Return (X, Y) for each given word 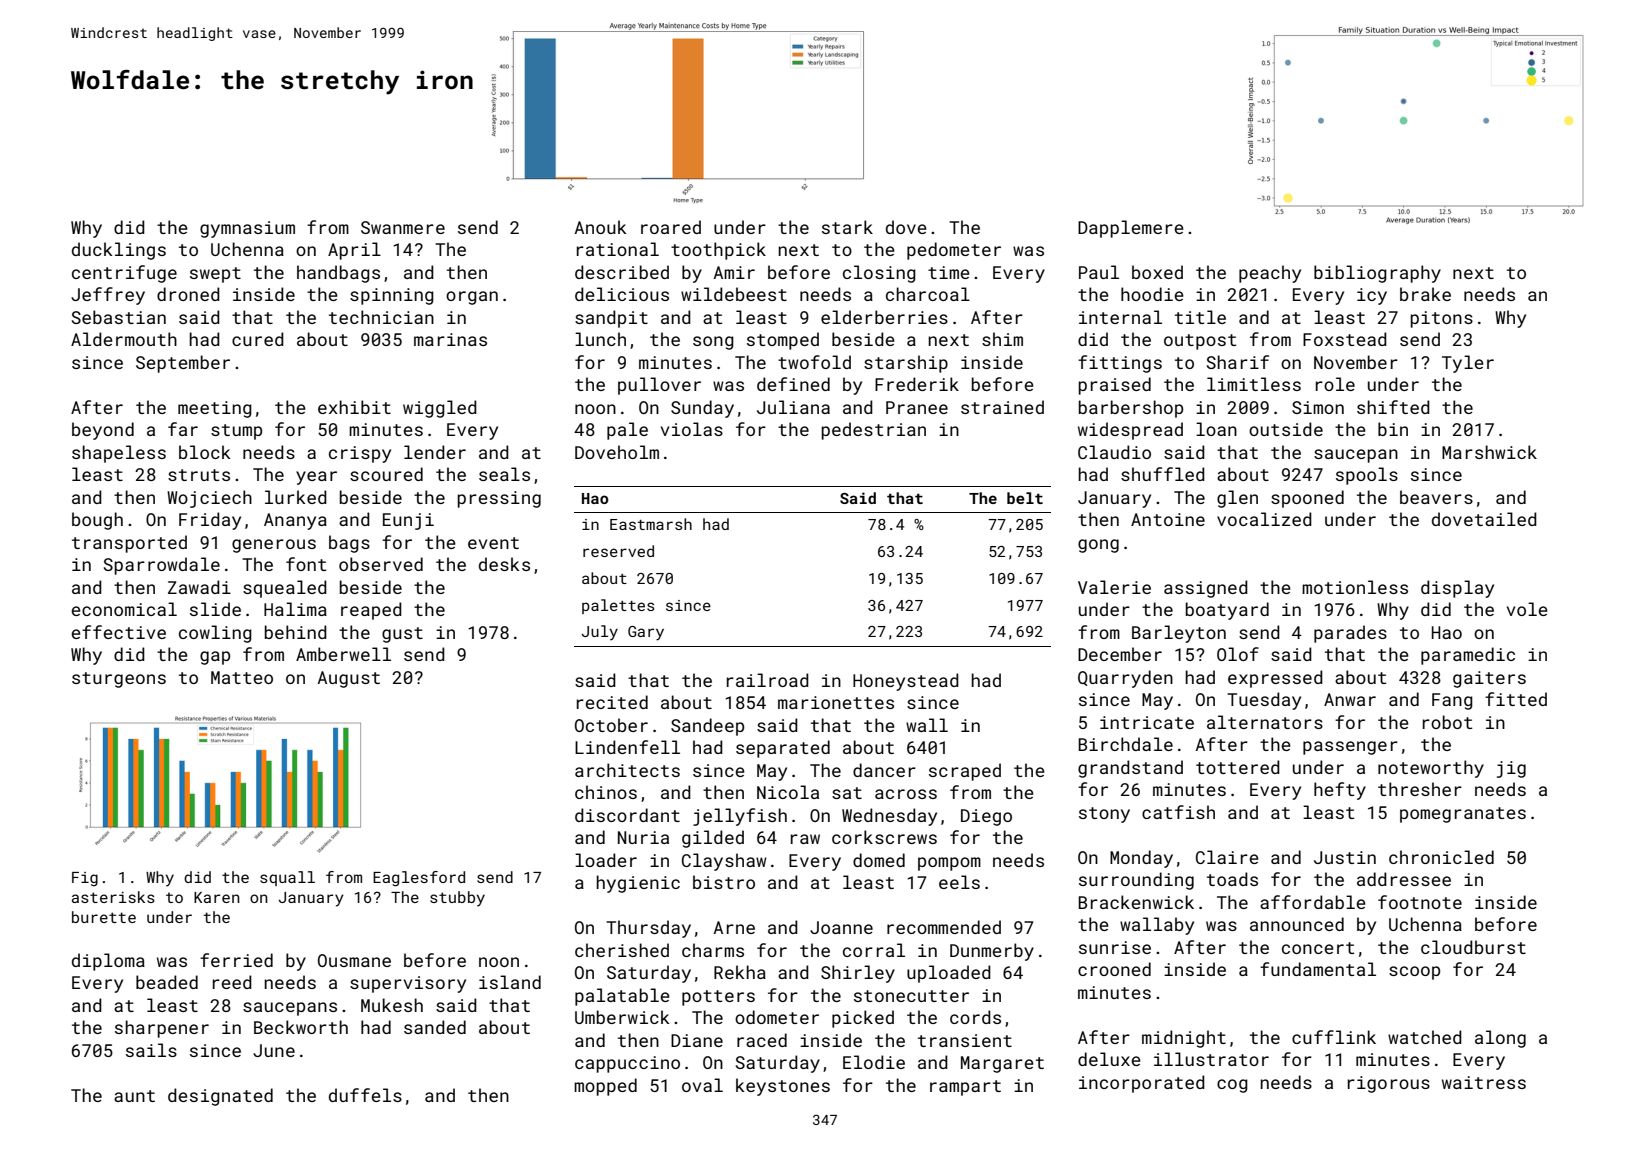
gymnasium (247, 229)
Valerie (1114, 587)
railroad (768, 680)
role (1335, 384)
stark (847, 227)
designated (220, 1097)
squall (287, 878)
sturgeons (119, 680)
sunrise (1115, 947)
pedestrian (873, 431)
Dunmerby (992, 952)
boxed (1157, 272)
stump (236, 432)
